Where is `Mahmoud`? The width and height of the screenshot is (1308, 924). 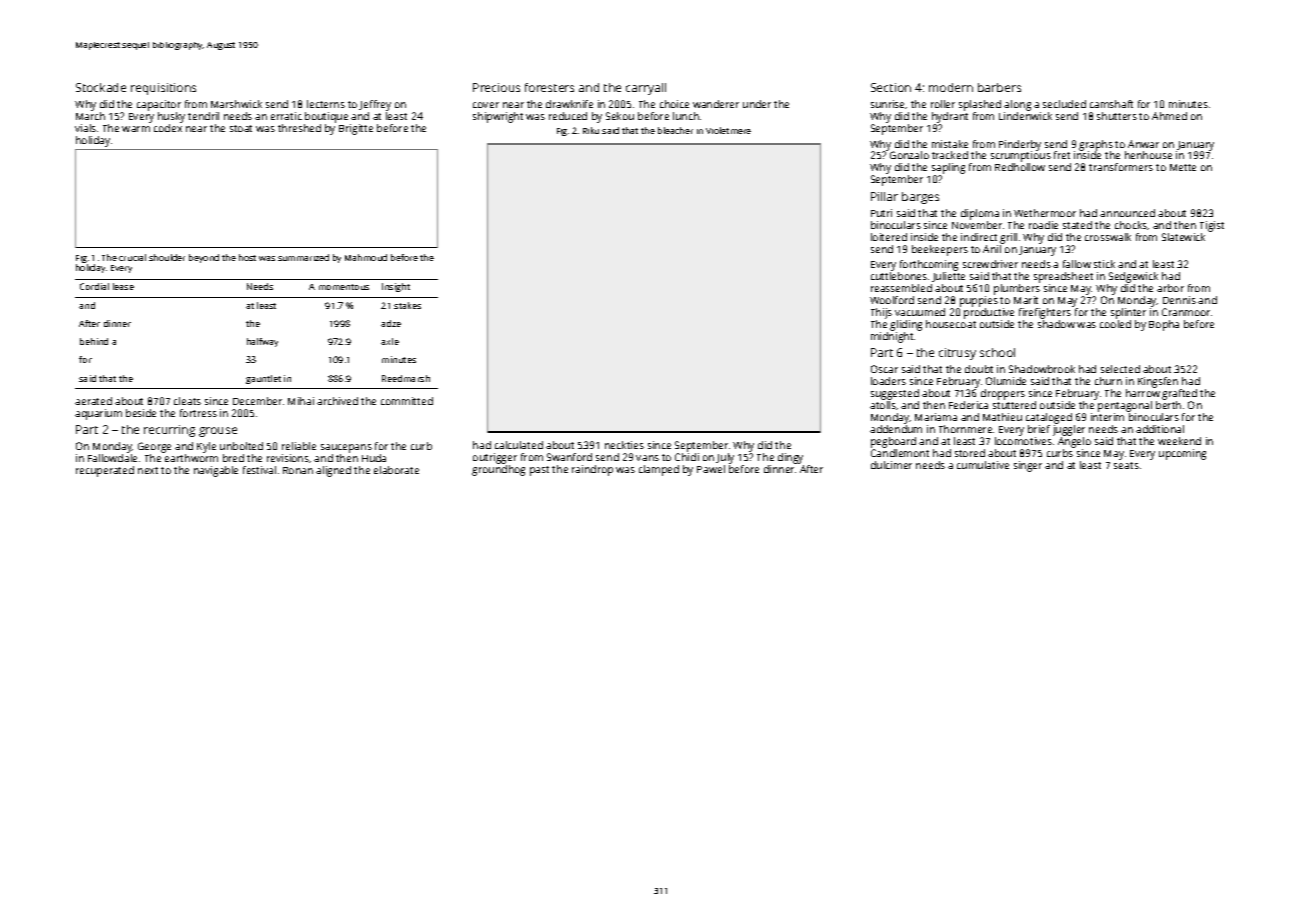
Mahmoud is located at coordinates (366, 257).
